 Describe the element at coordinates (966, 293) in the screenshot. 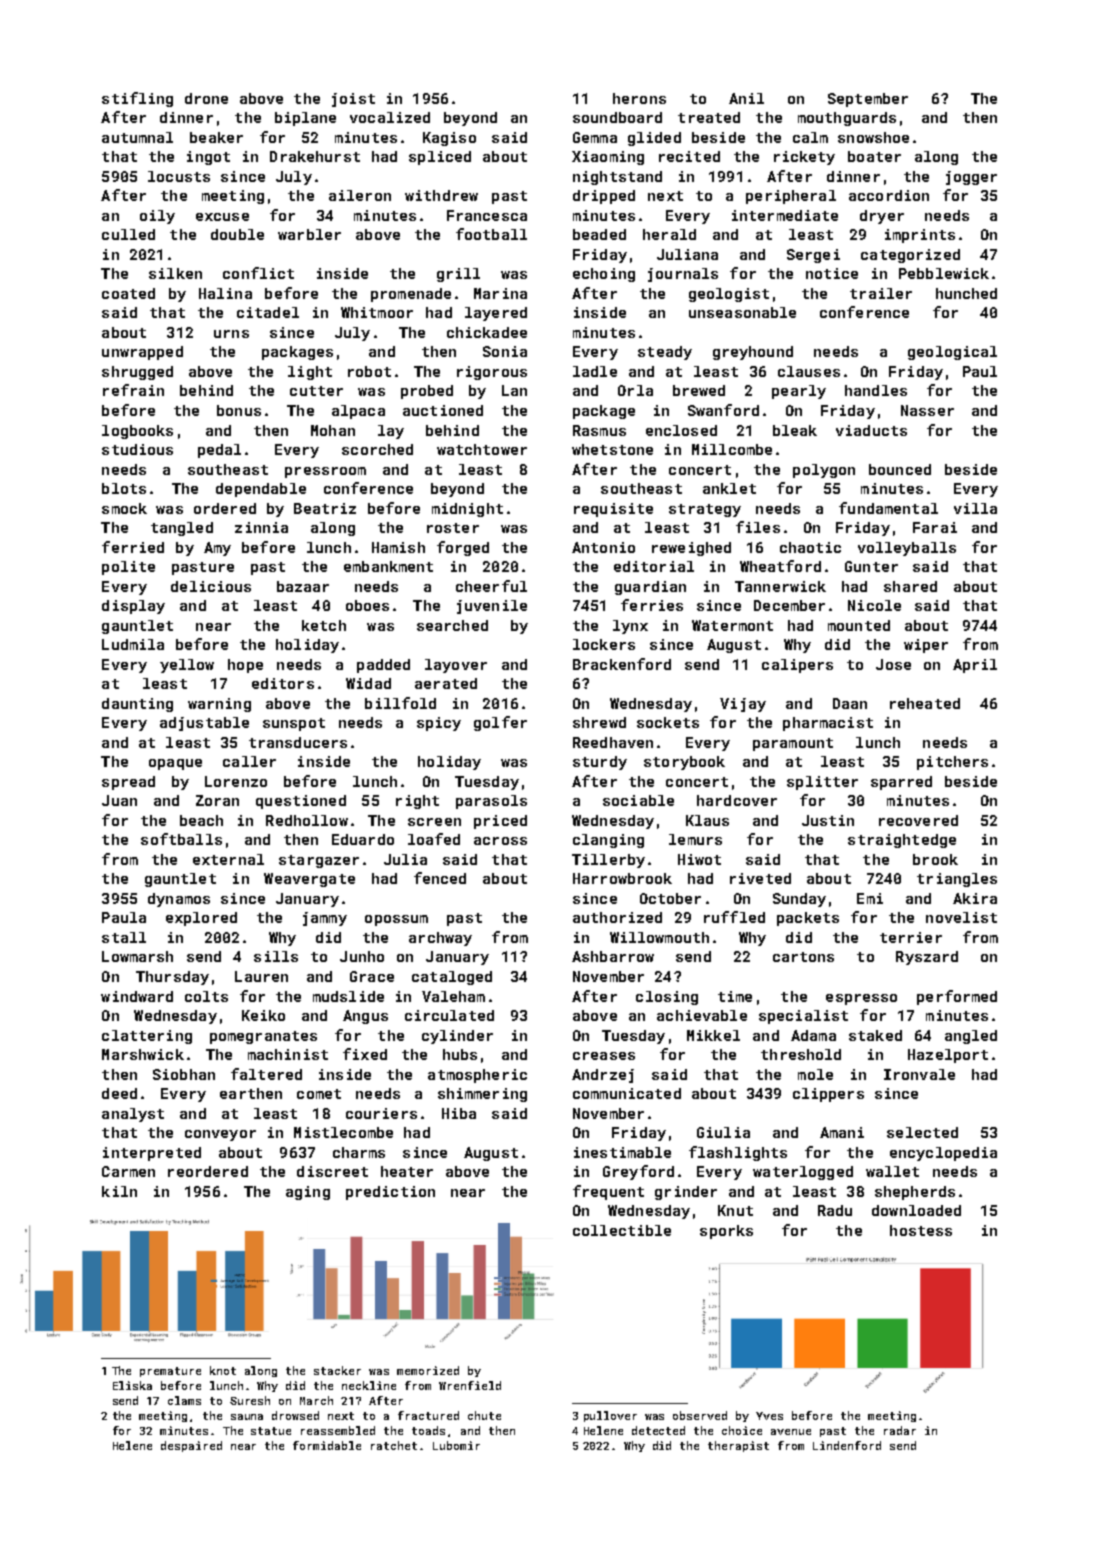

I see `hunched` at that location.
